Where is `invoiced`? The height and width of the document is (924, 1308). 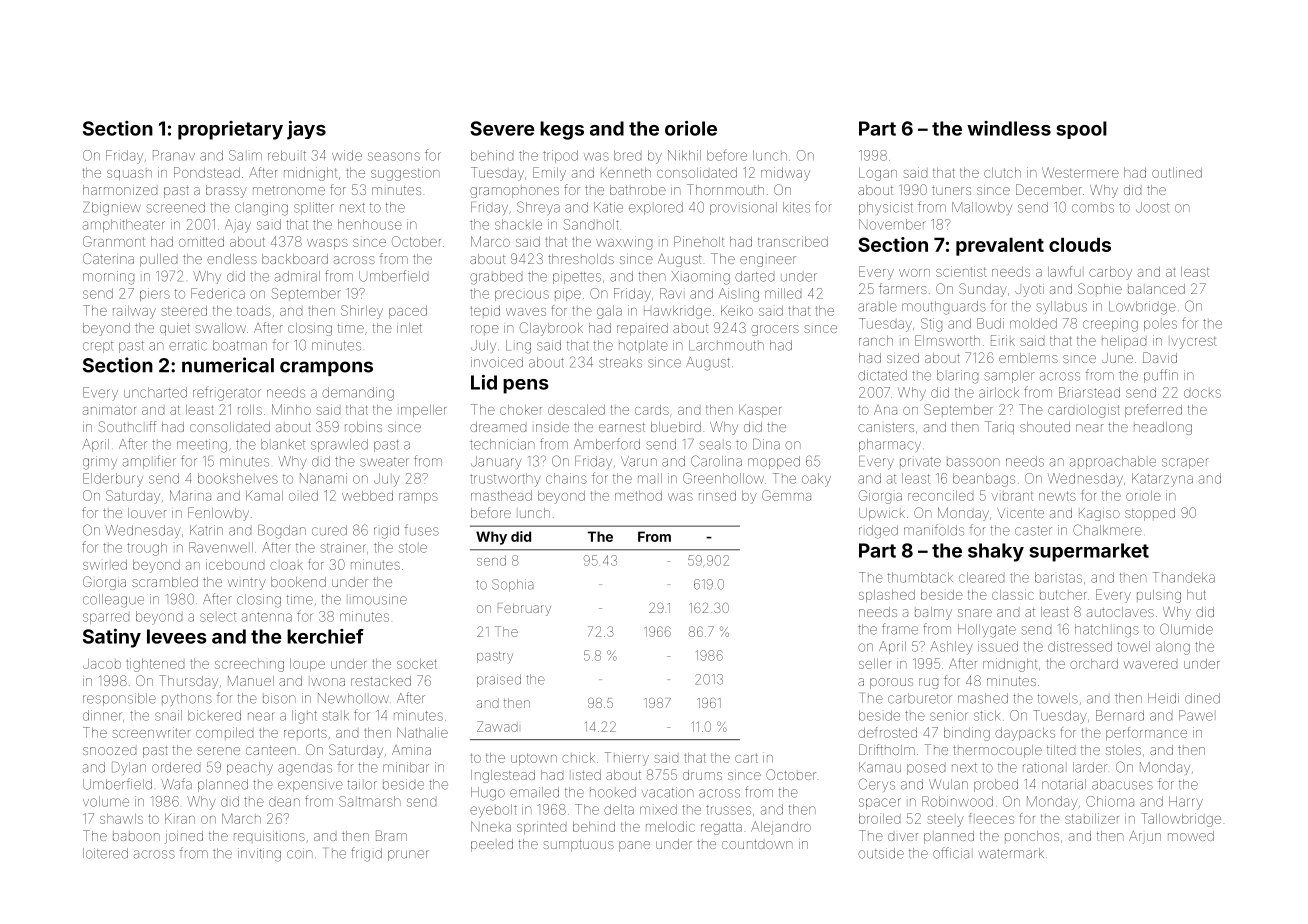
invoiced is located at coordinates (497, 362).
